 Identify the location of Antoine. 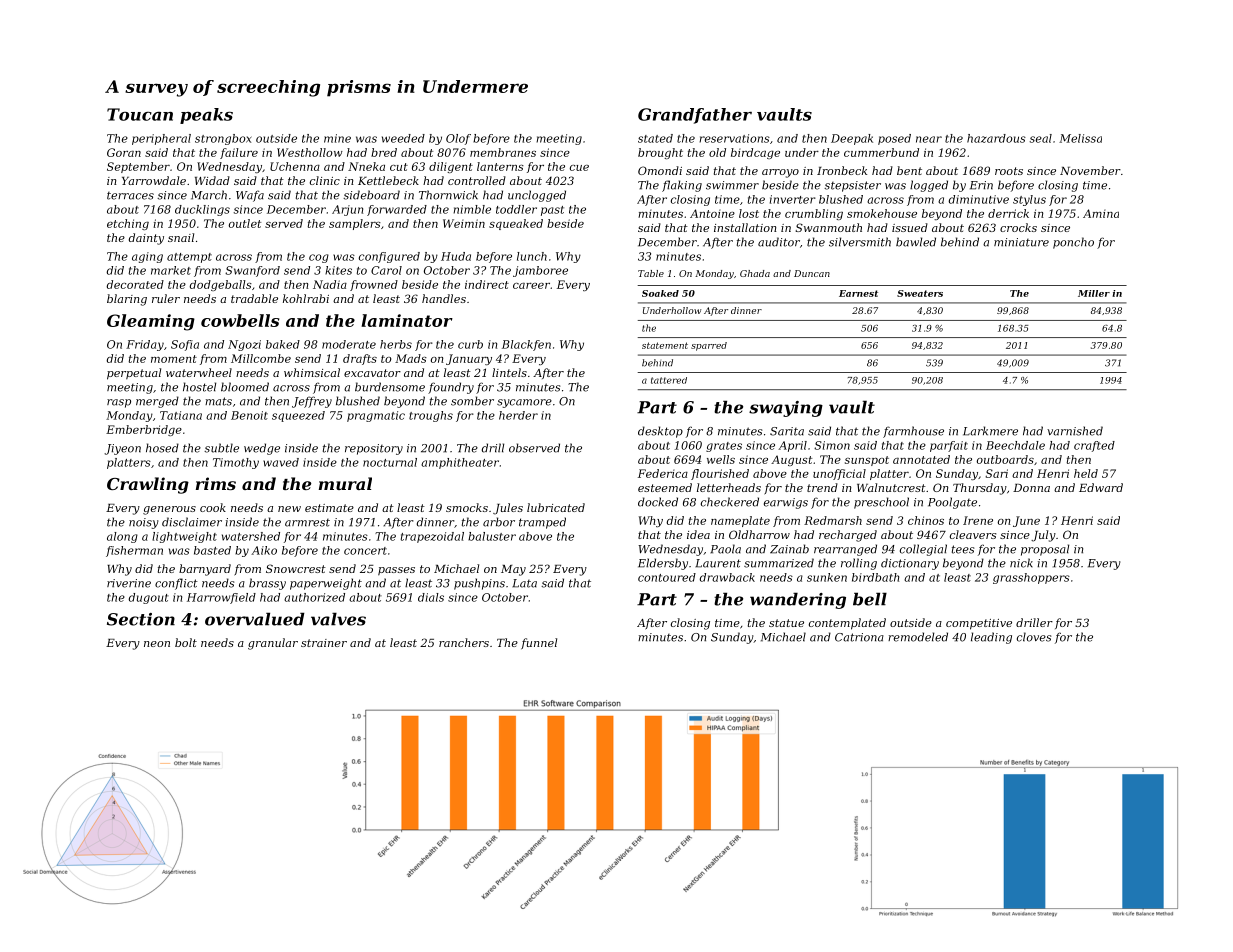
(712, 213).
